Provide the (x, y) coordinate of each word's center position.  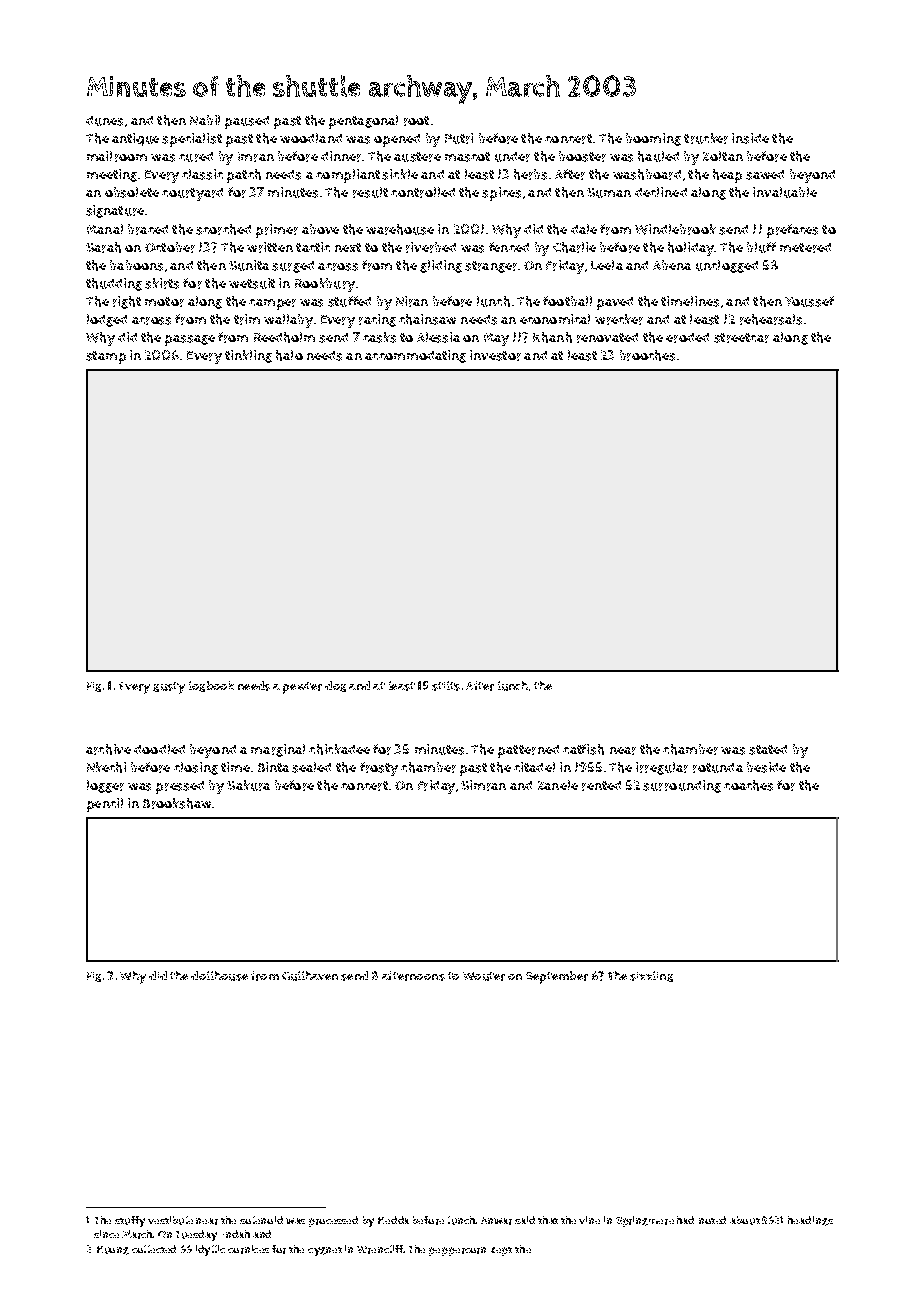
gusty (169, 688)
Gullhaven (310, 976)
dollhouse (219, 976)
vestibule (170, 1220)
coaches (748, 785)
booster (582, 156)
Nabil (205, 120)
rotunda (718, 768)
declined (661, 192)
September (557, 977)
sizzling (651, 976)
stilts (446, 686)
